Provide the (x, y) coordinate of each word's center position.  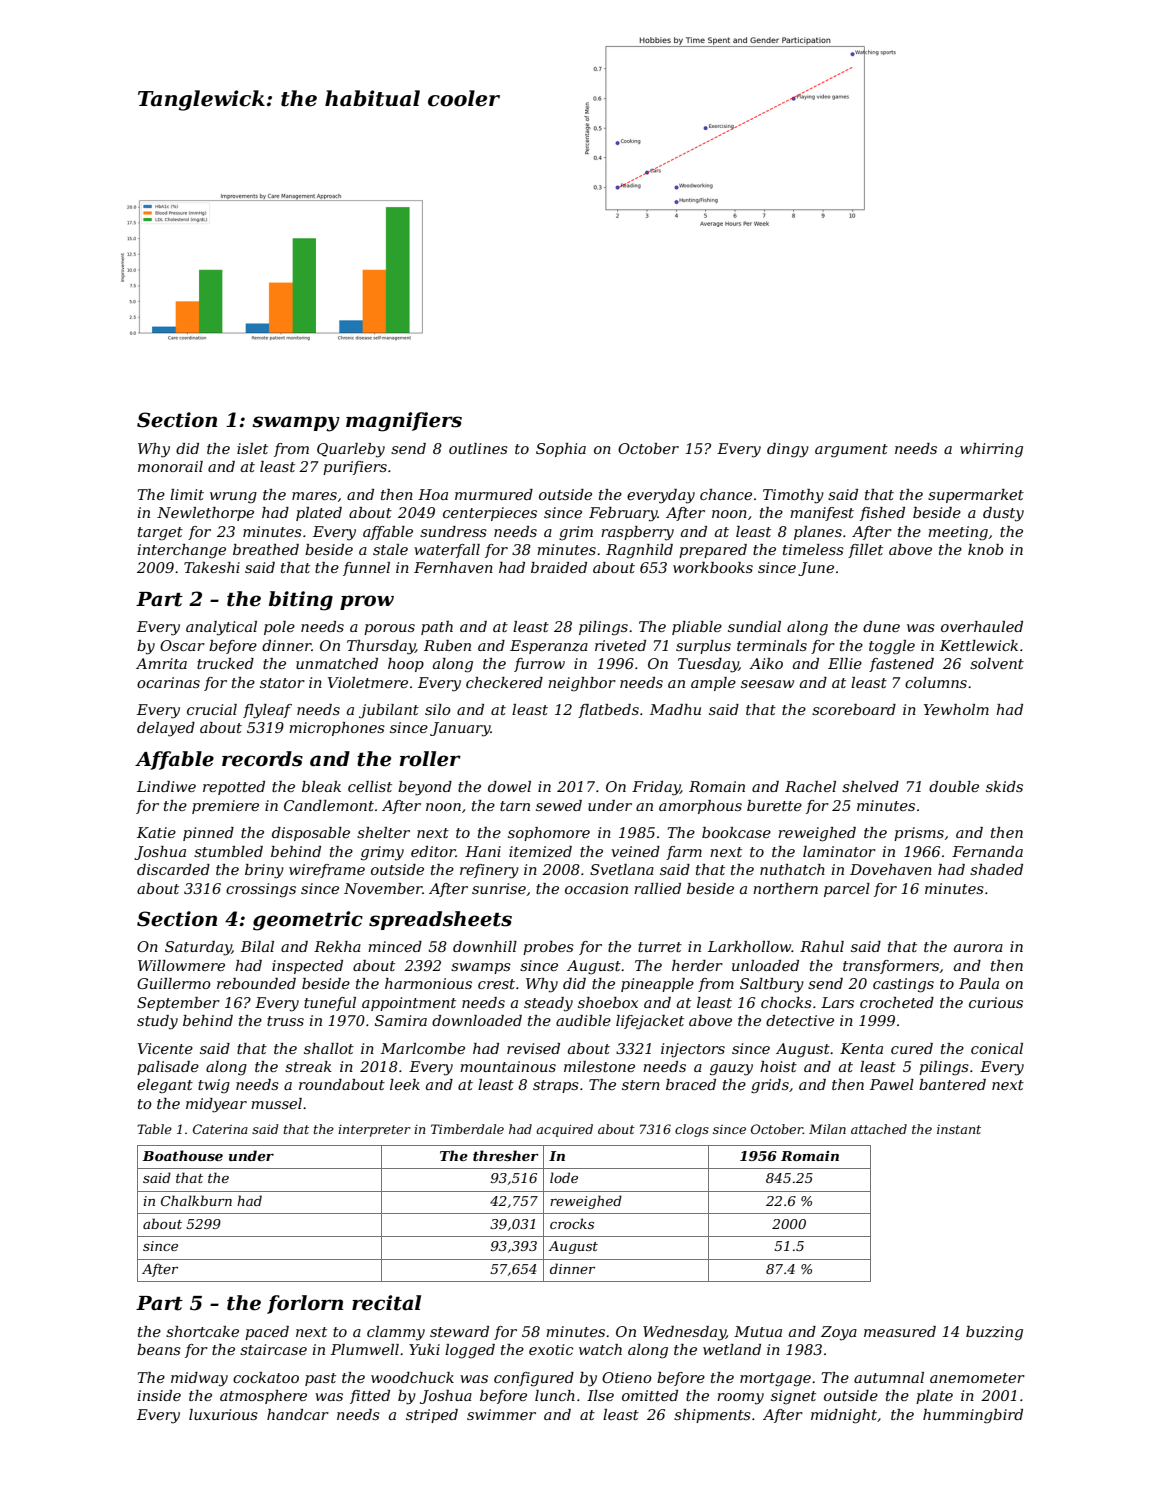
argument (851, 451)
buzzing (994, 1333)
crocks (572, 1223)
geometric (308, 921)
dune (881, 626)
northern (785, 888)
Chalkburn (196, 1200)
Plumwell (365, 1349)
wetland (732, 1349)
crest (496, 984)
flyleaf (267, 711)
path (437, 628)
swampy (296, 424)
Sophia (561, 450)
